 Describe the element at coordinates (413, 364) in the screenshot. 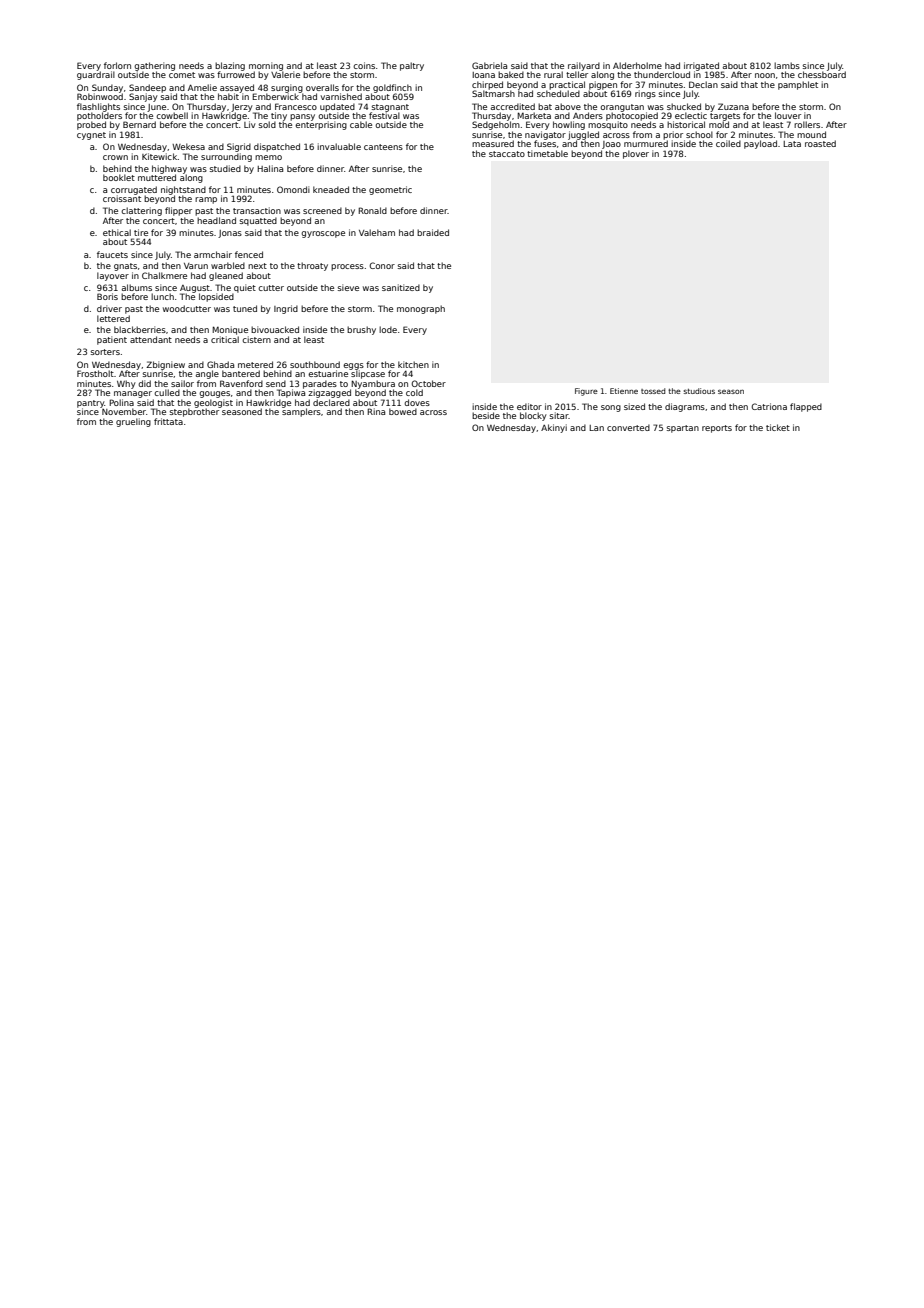

I see `kitchen` at that location.
